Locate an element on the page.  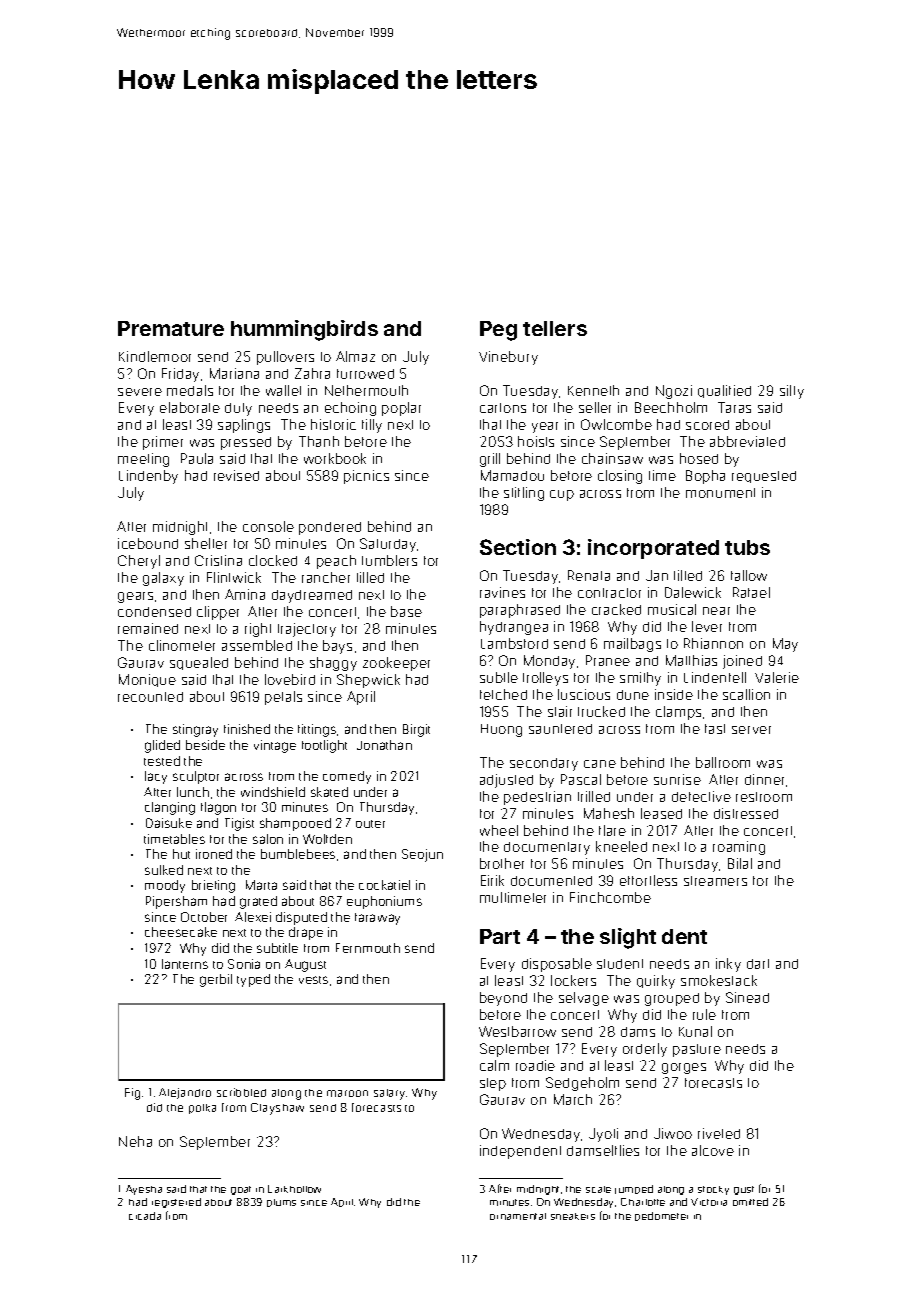
Premature is located at coordinates (171, 328).
